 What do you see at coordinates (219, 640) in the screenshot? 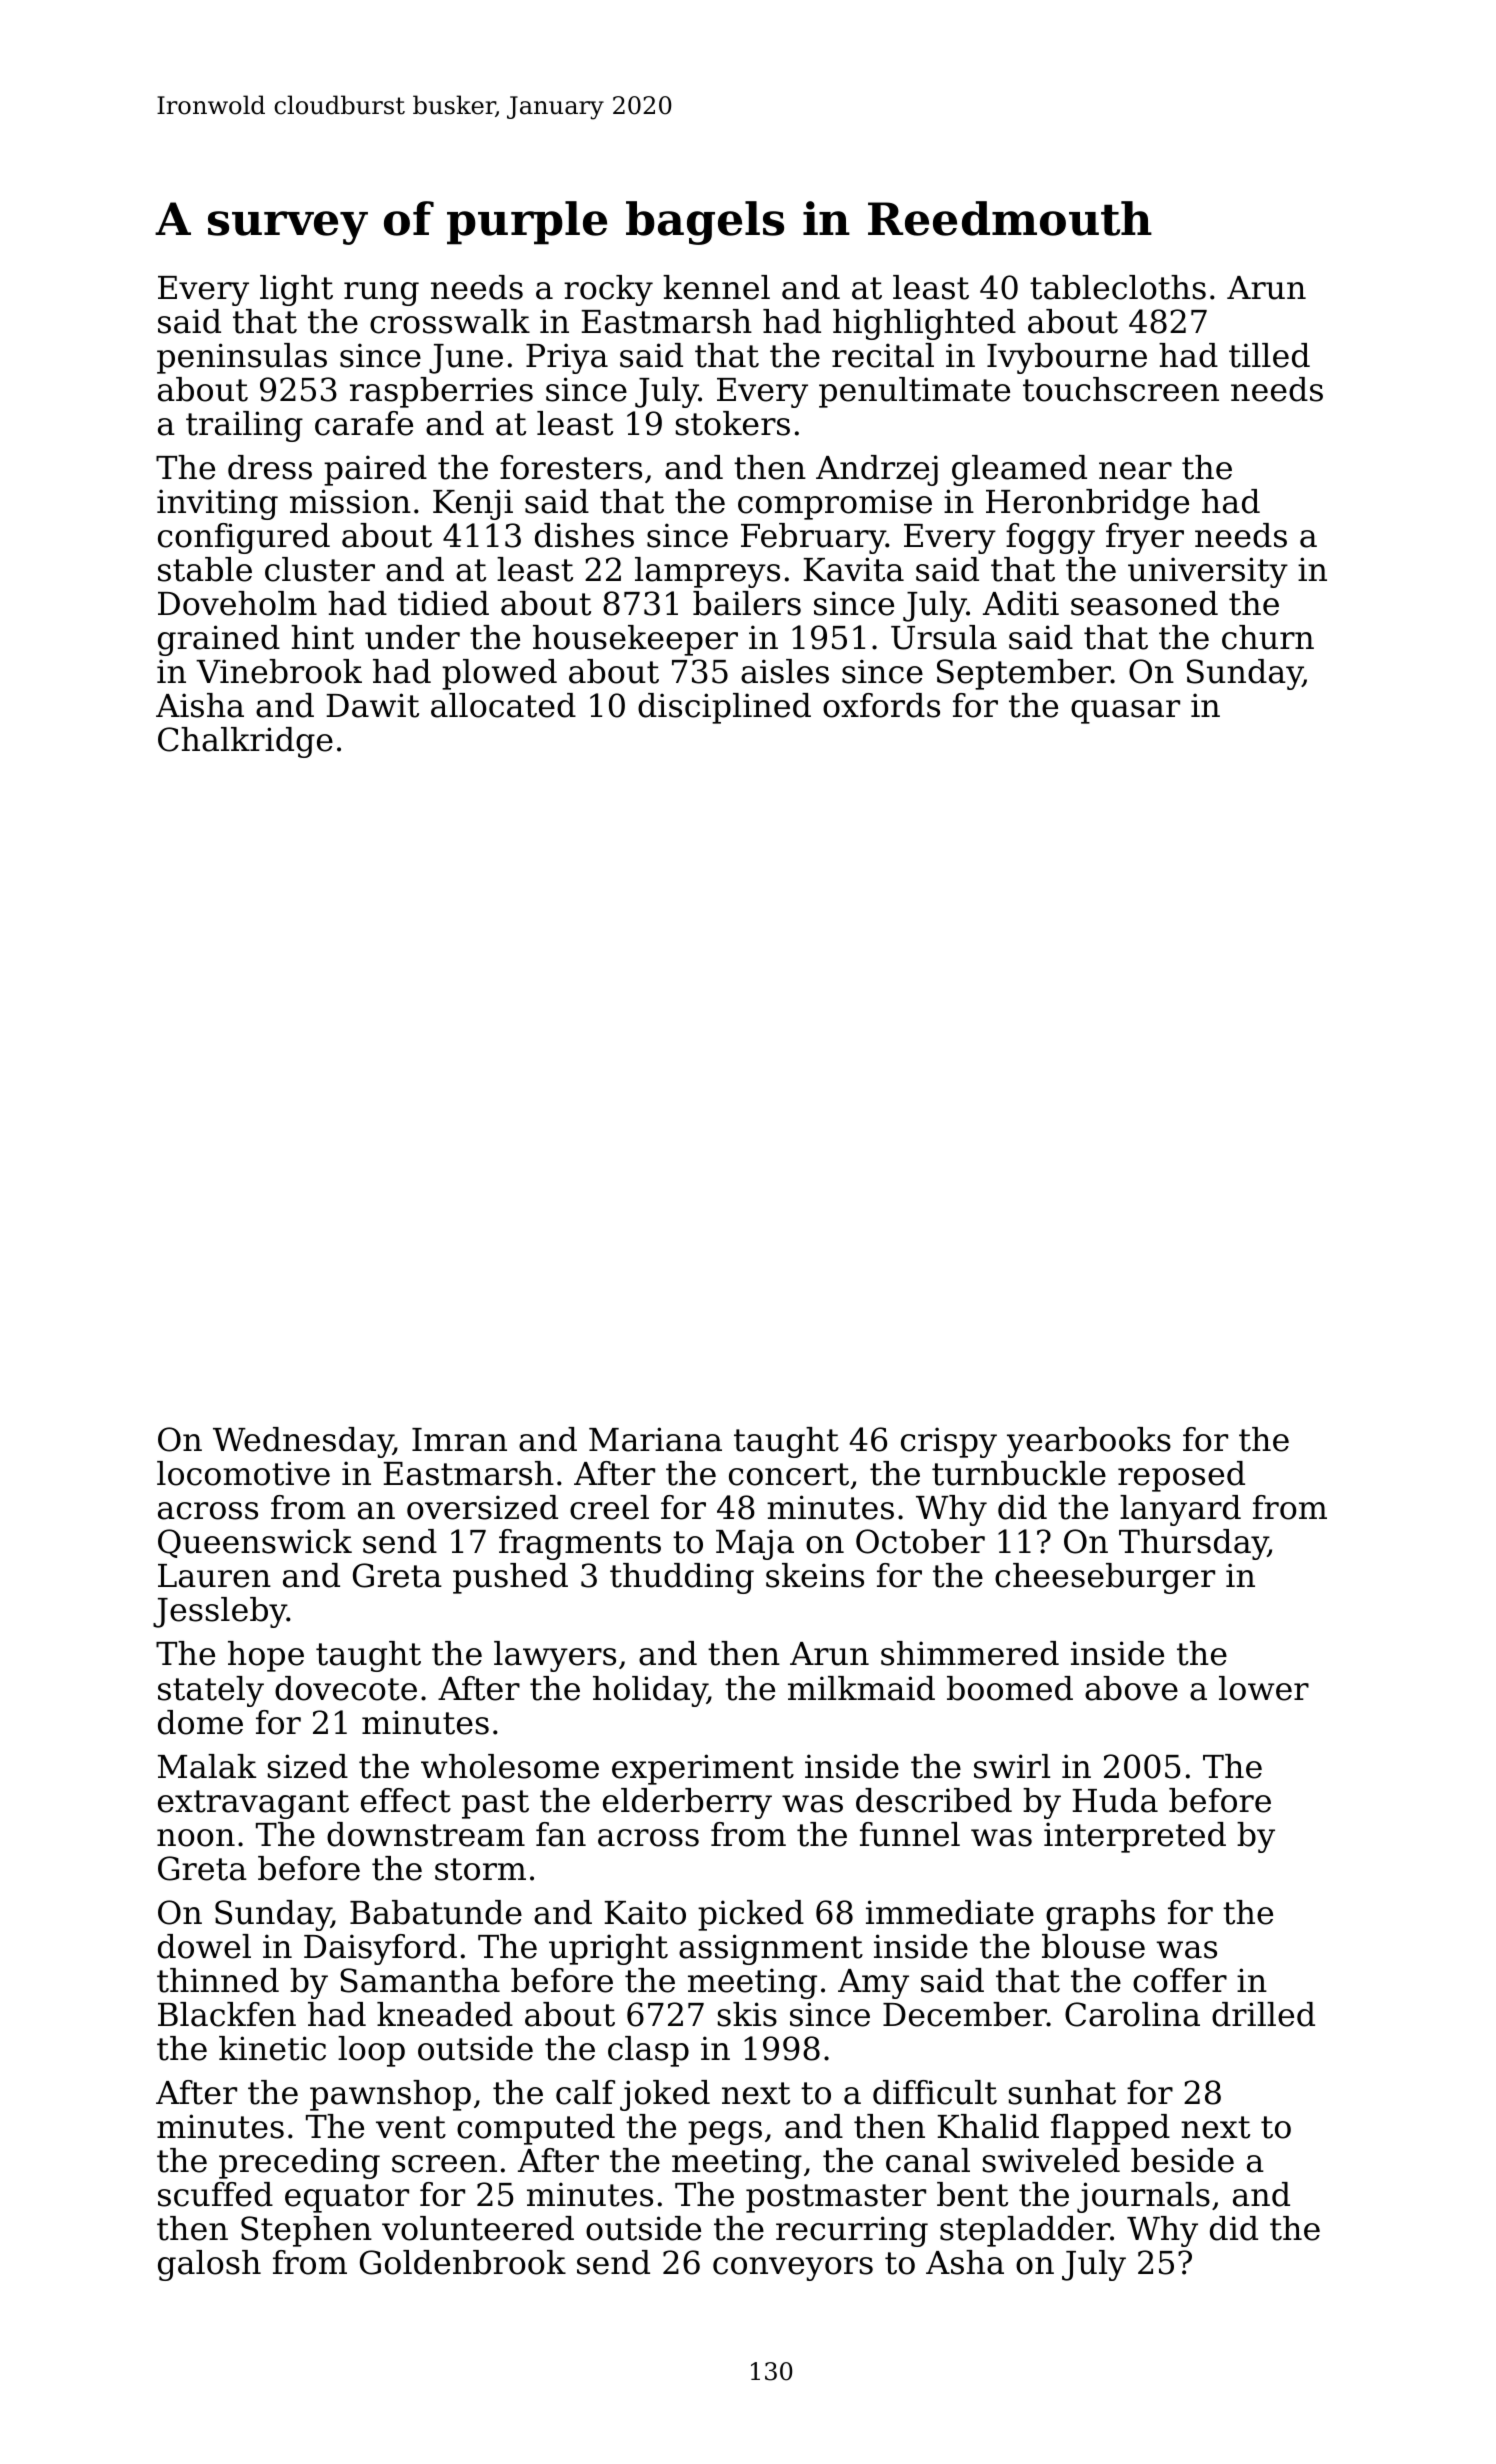
I see `grained` at bounding box center [219, 640].
